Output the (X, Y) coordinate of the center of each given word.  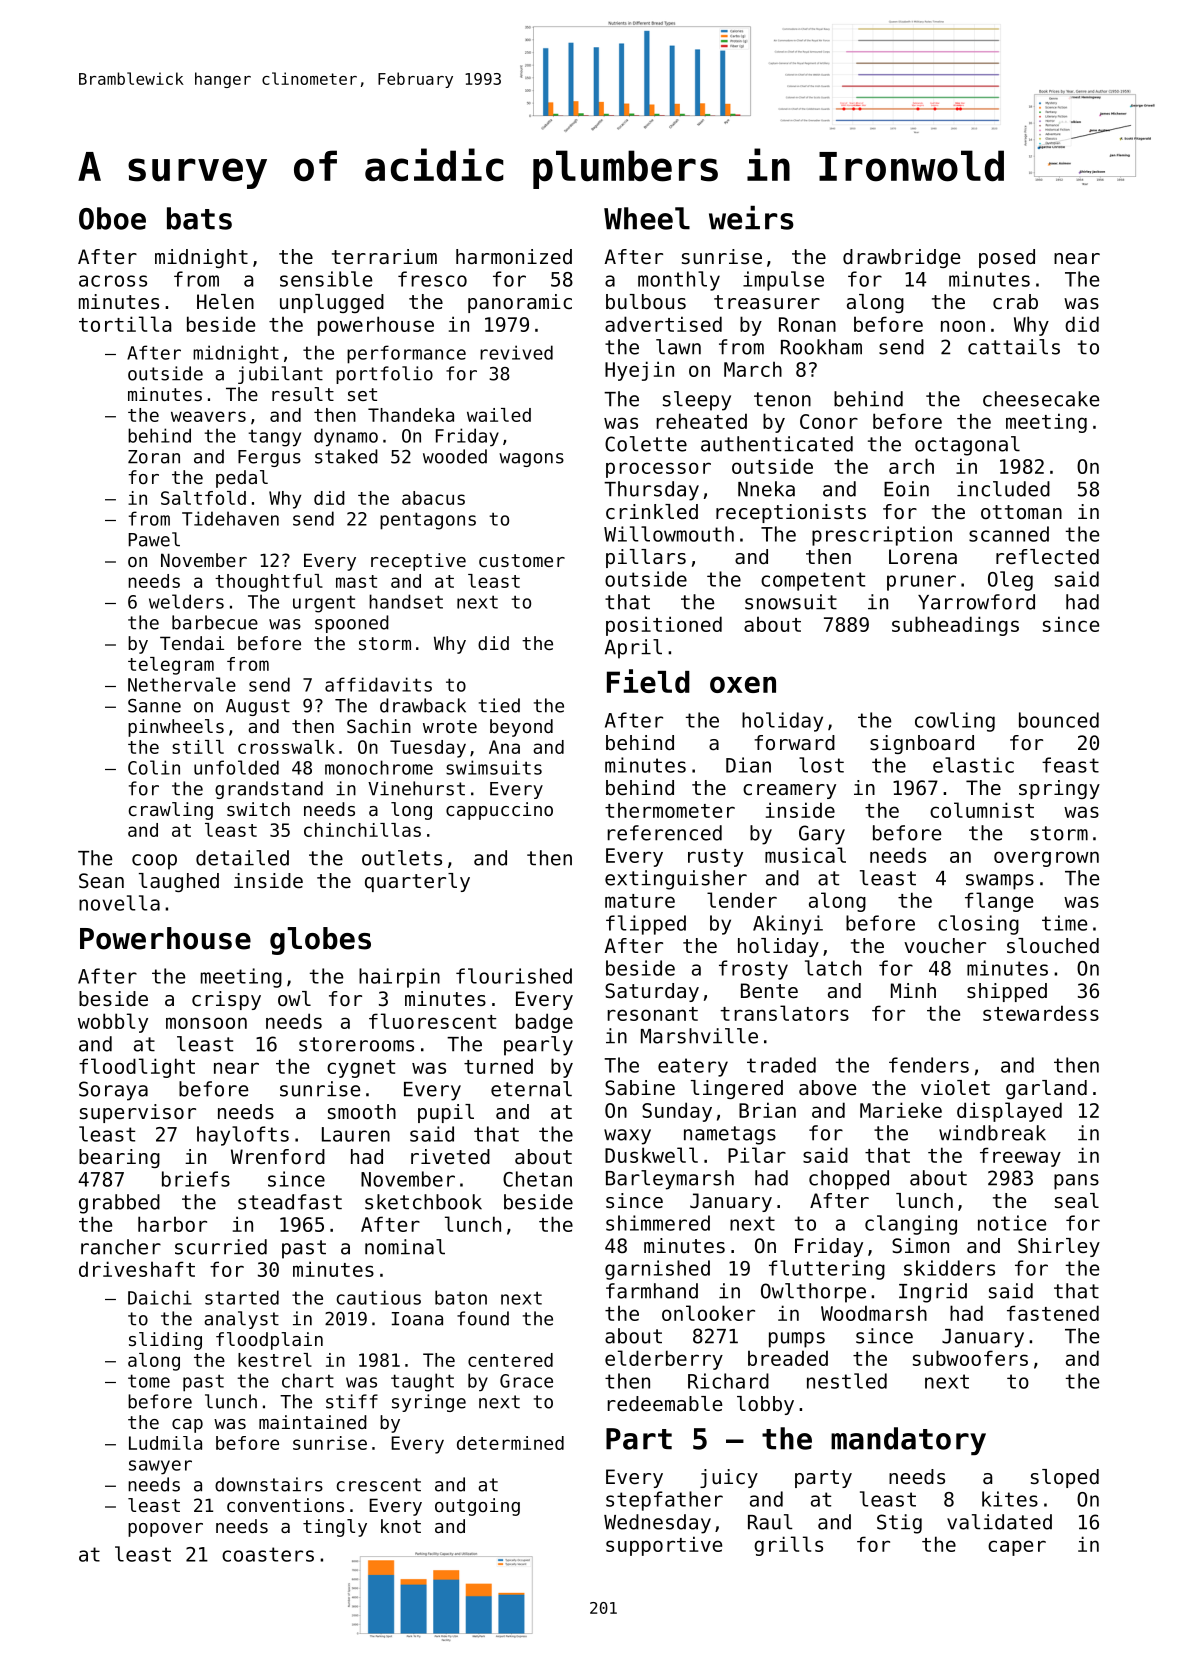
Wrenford (278, 1157)
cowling (955, 722)
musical (805, 855)
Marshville (699, 1036)
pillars (646, 558)
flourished (514, 976)
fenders (929, 1065)
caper (1017, 1548)
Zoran (154, 457)
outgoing (477, 1507)
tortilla (125, 324)
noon (963, 326)
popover (165, 1530)
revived (516, 352)
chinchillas (362, 830)
